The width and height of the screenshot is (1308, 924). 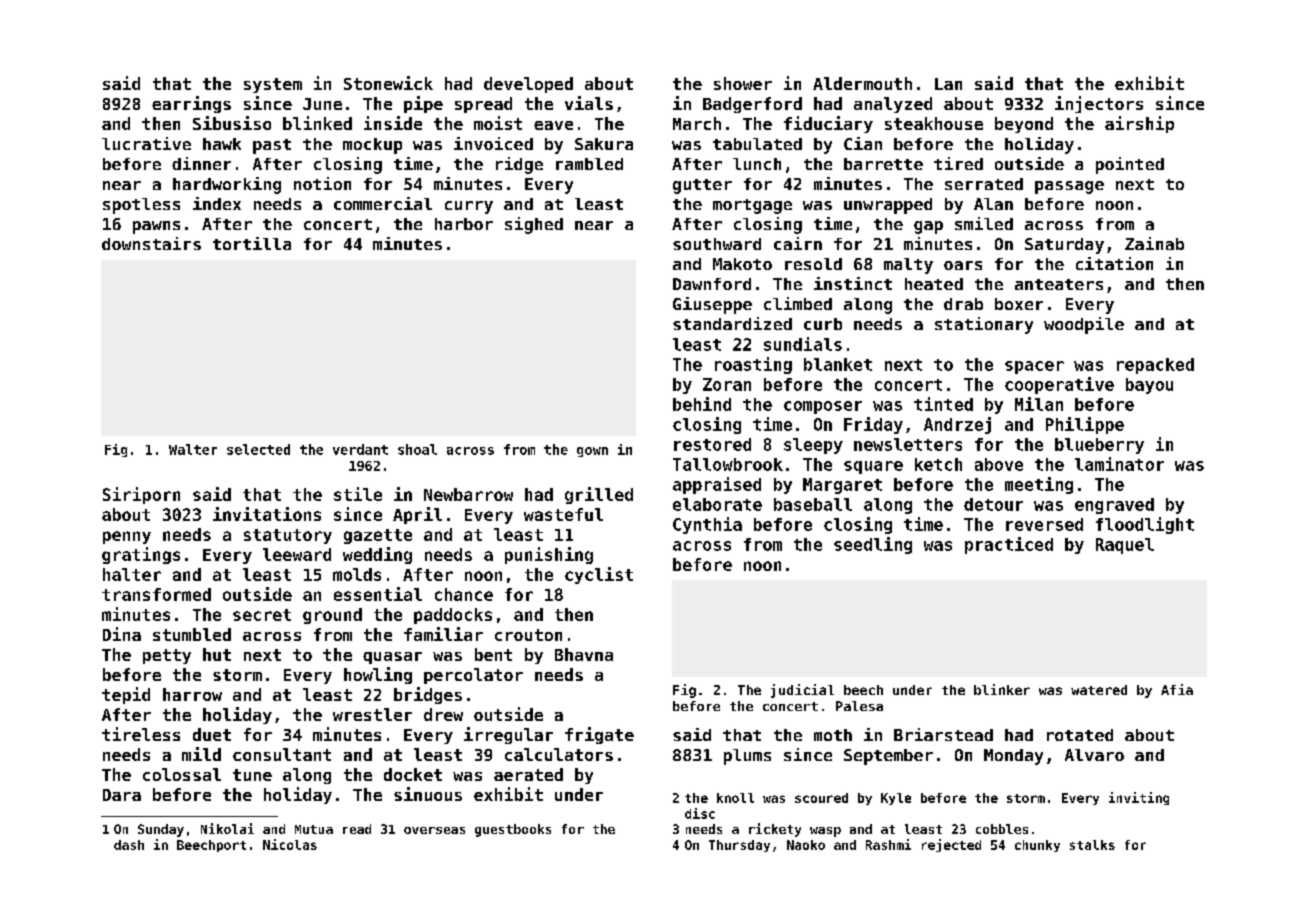 I want to click on Bhavna, so click(x=584, y=654).
